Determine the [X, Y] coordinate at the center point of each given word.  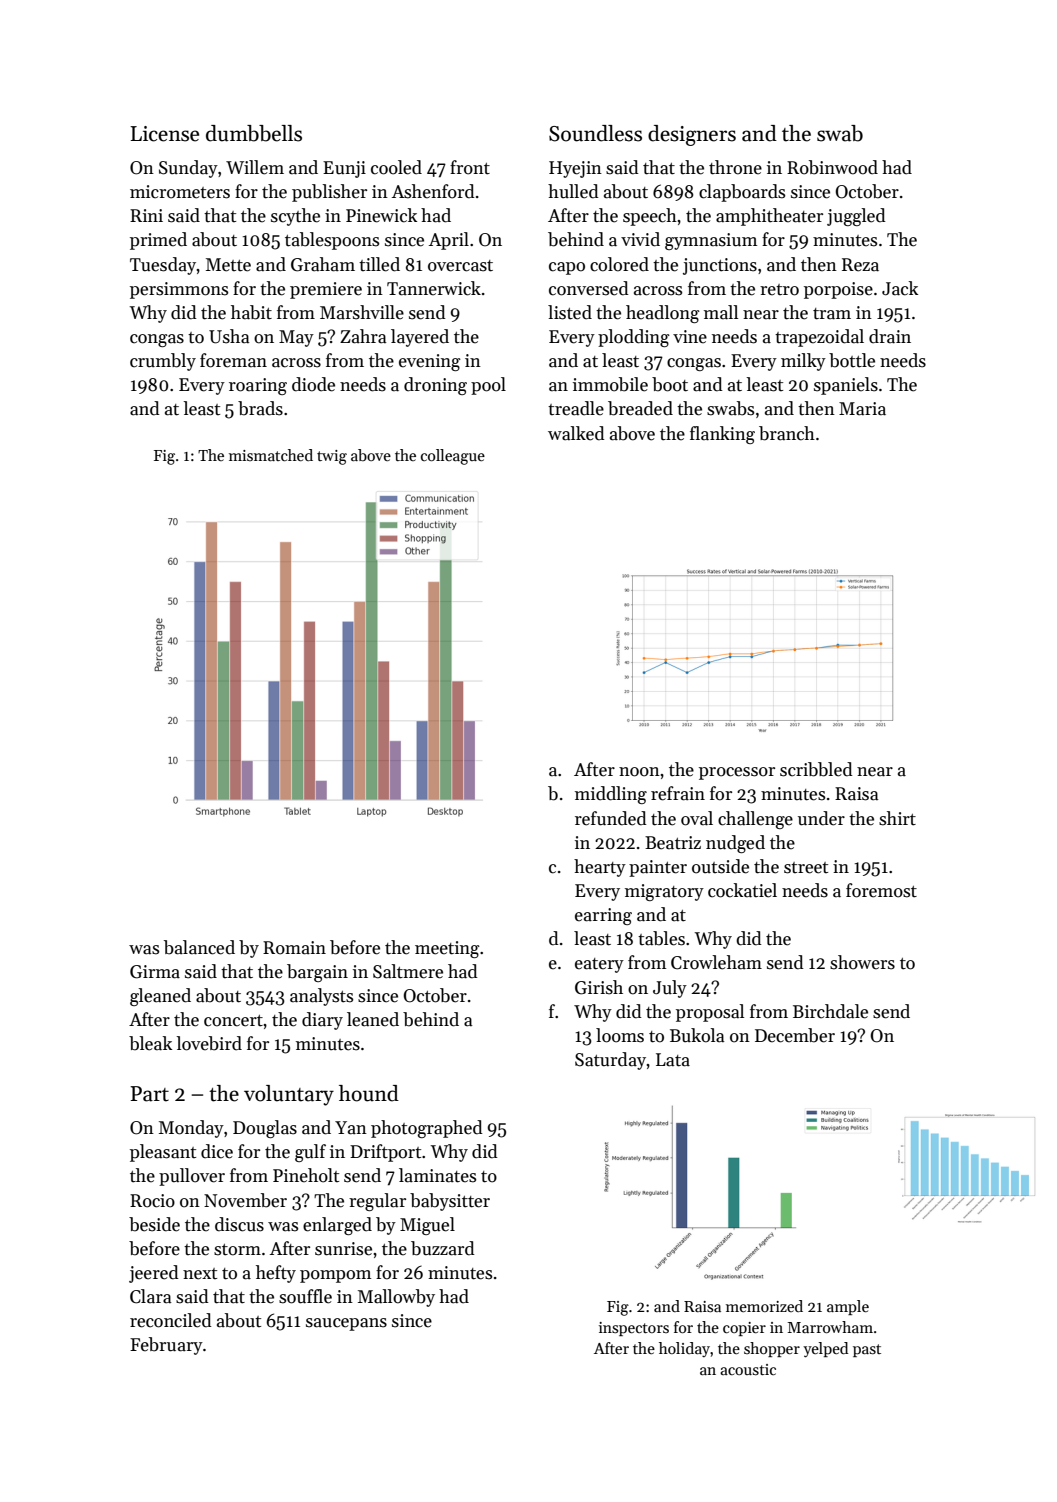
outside [720, 866]
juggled [856, 217]
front [470, 167]
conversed [589, 288]
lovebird [209, 1043]
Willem [255, 167]
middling [611, 795]
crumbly [163, 362]
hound [369, 1093]
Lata [673, 1060]
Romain [294, 948]
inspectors [634, 1329]
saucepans [346, 1324]
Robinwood [832, 167]
